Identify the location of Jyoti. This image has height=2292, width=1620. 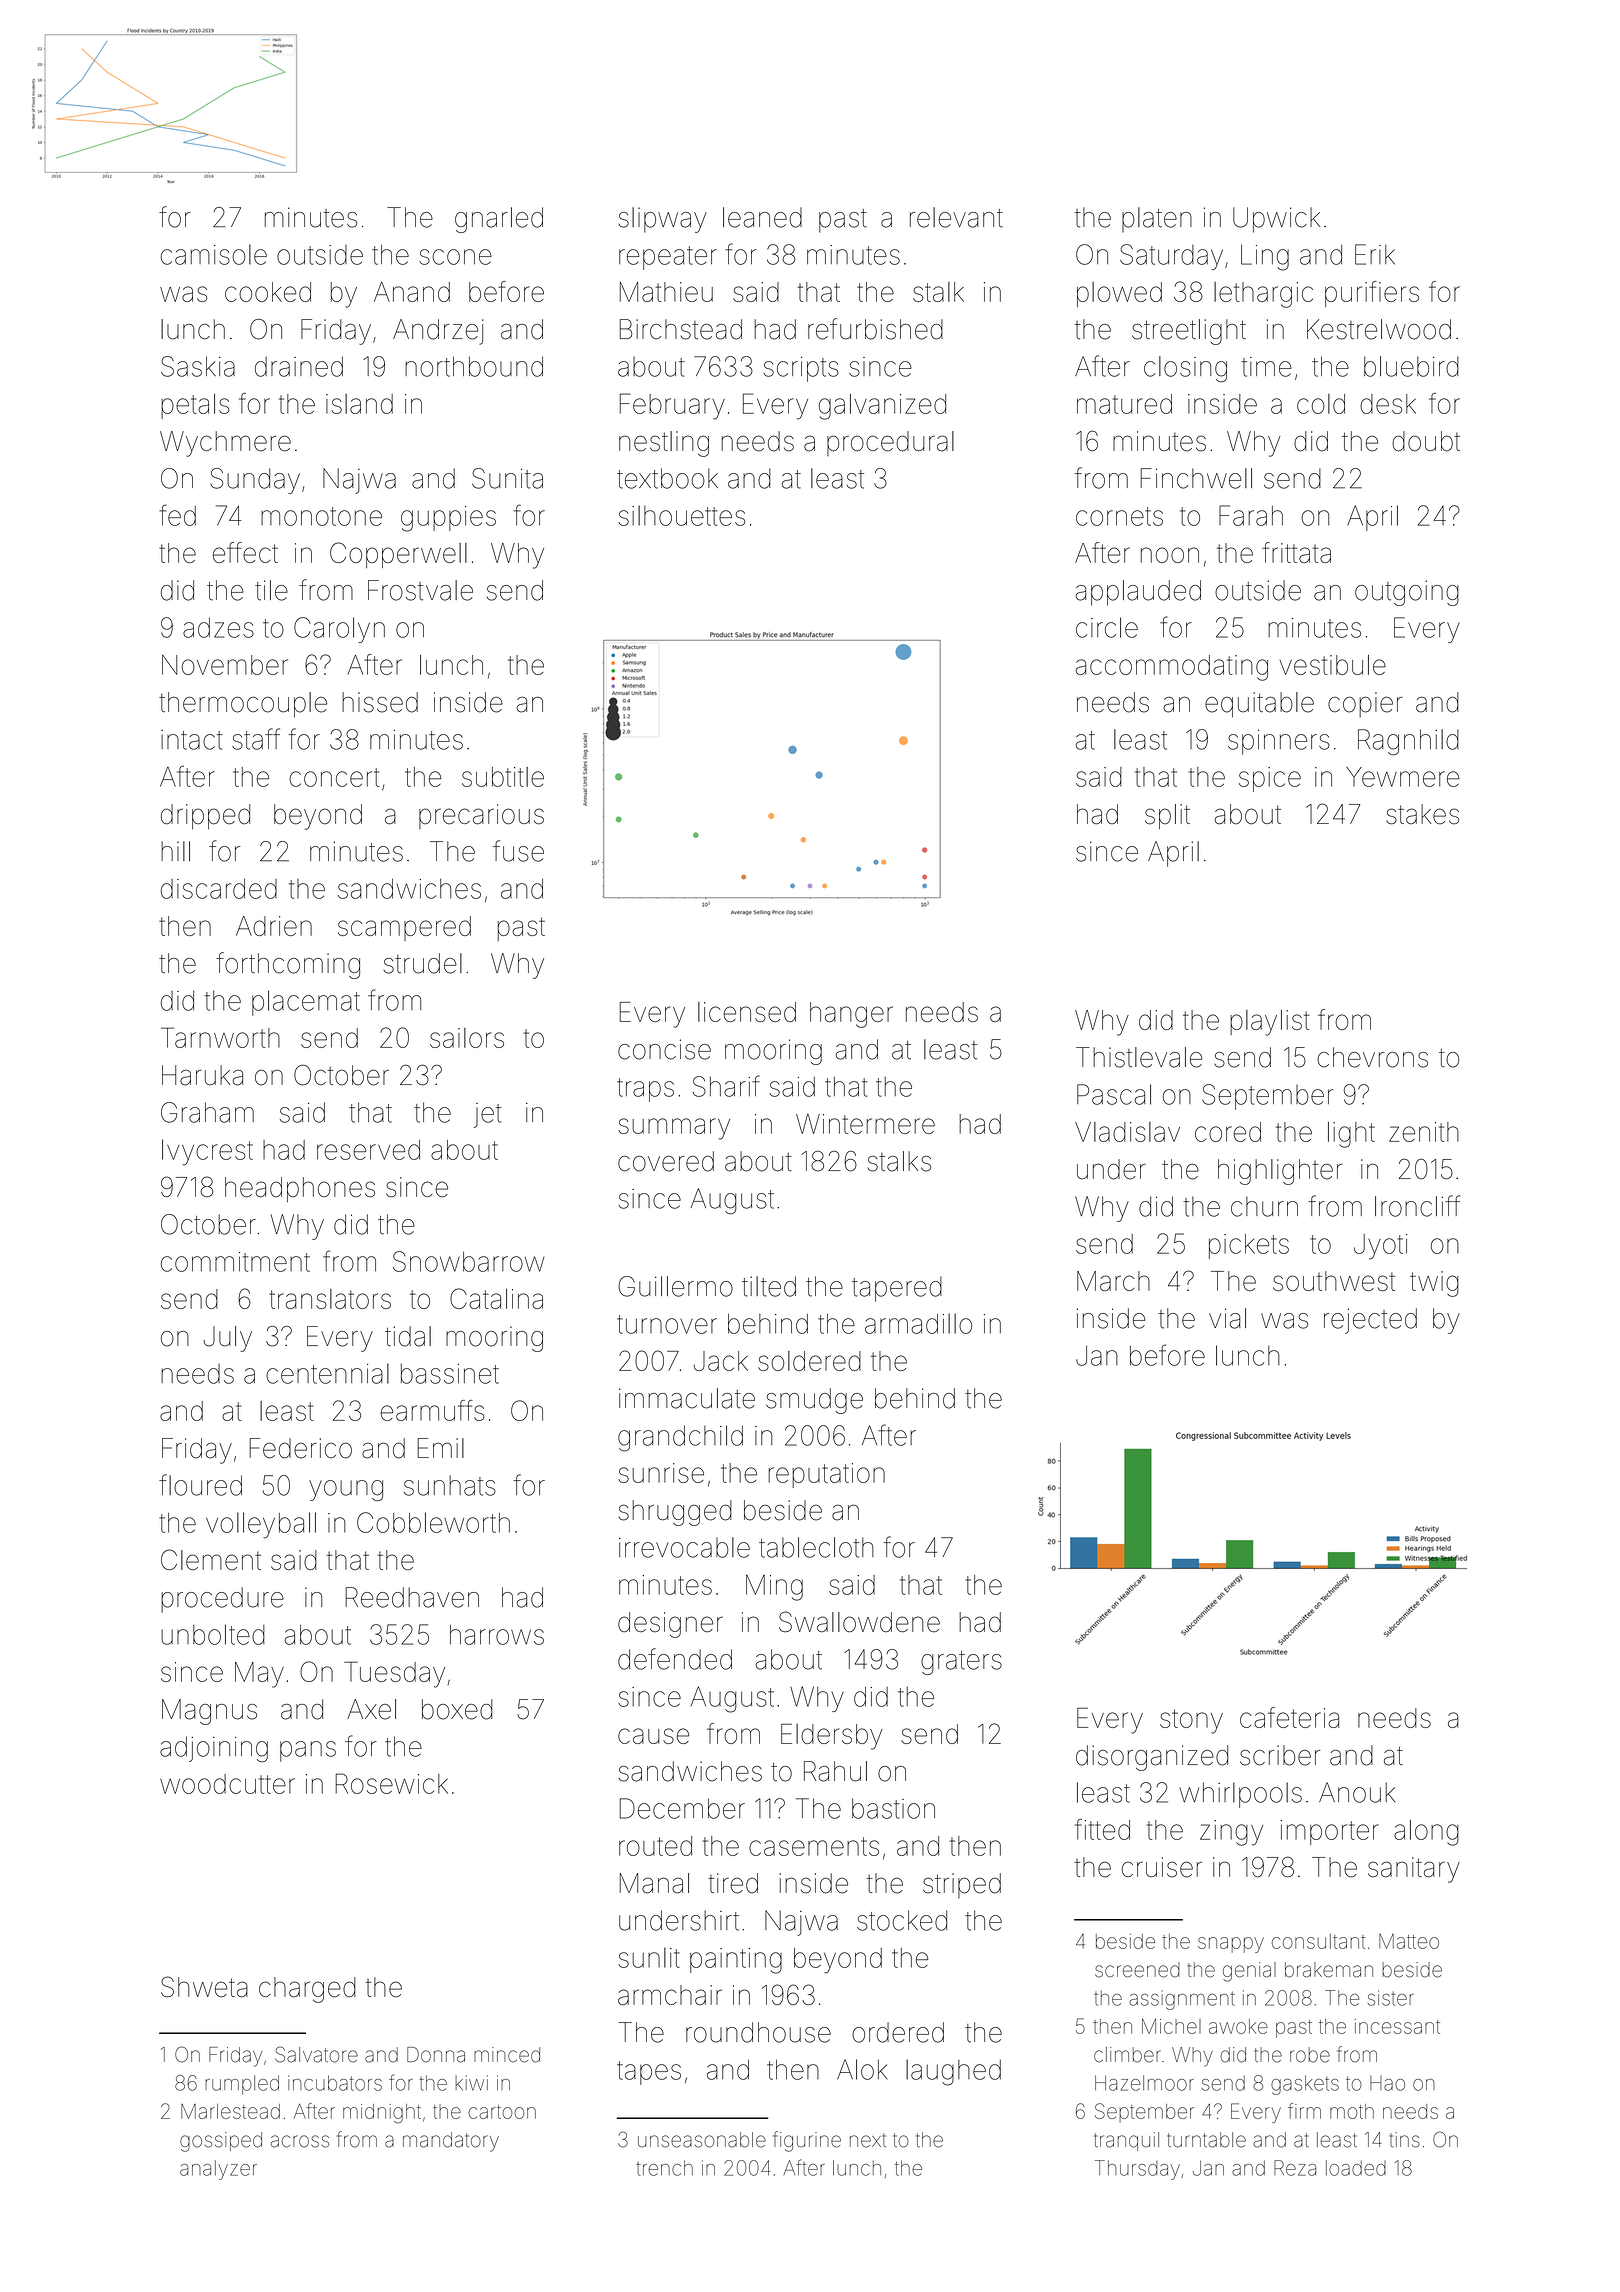
(1380, 1247).
